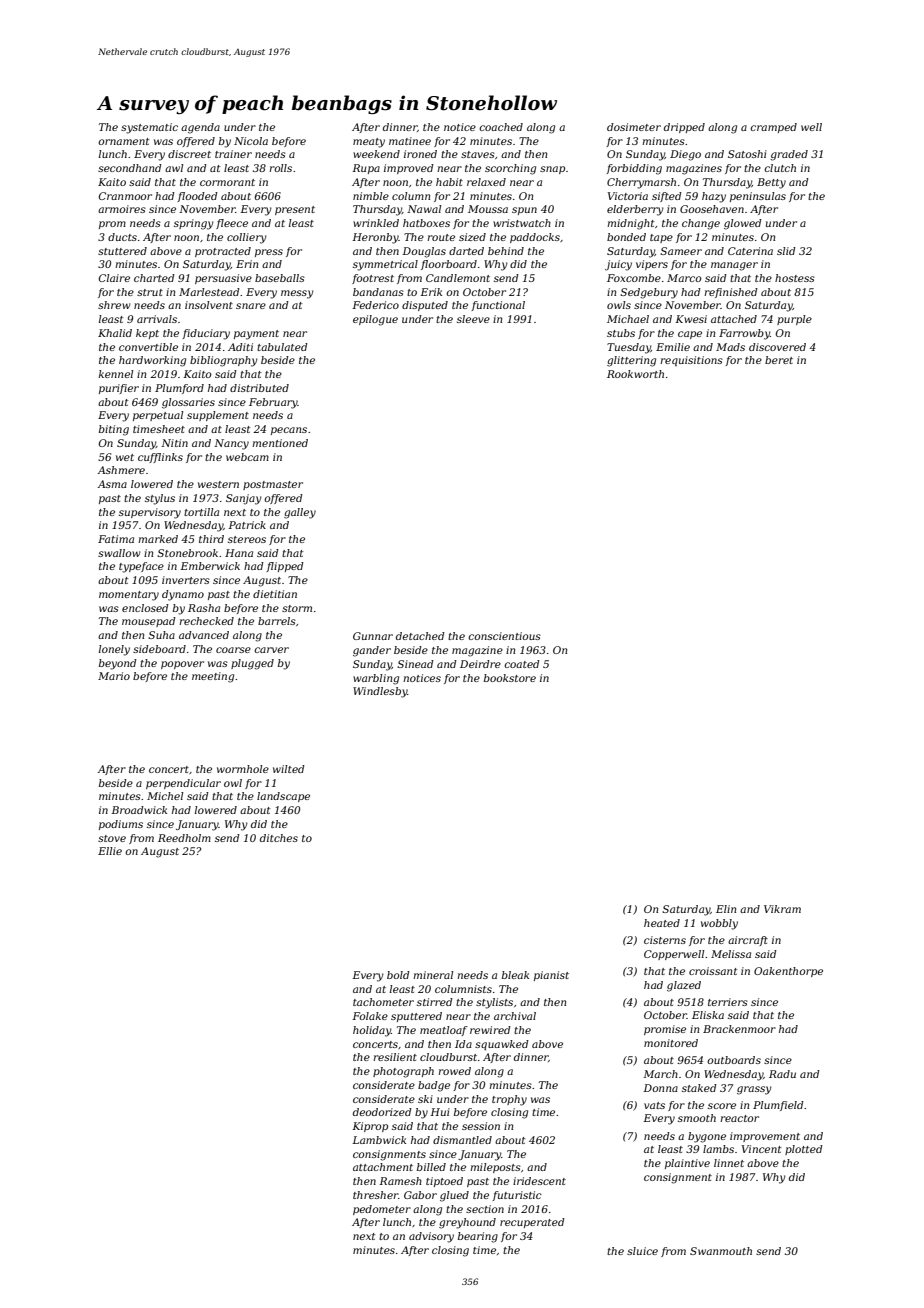  I want to click on trophy, so click(509, 1100).
